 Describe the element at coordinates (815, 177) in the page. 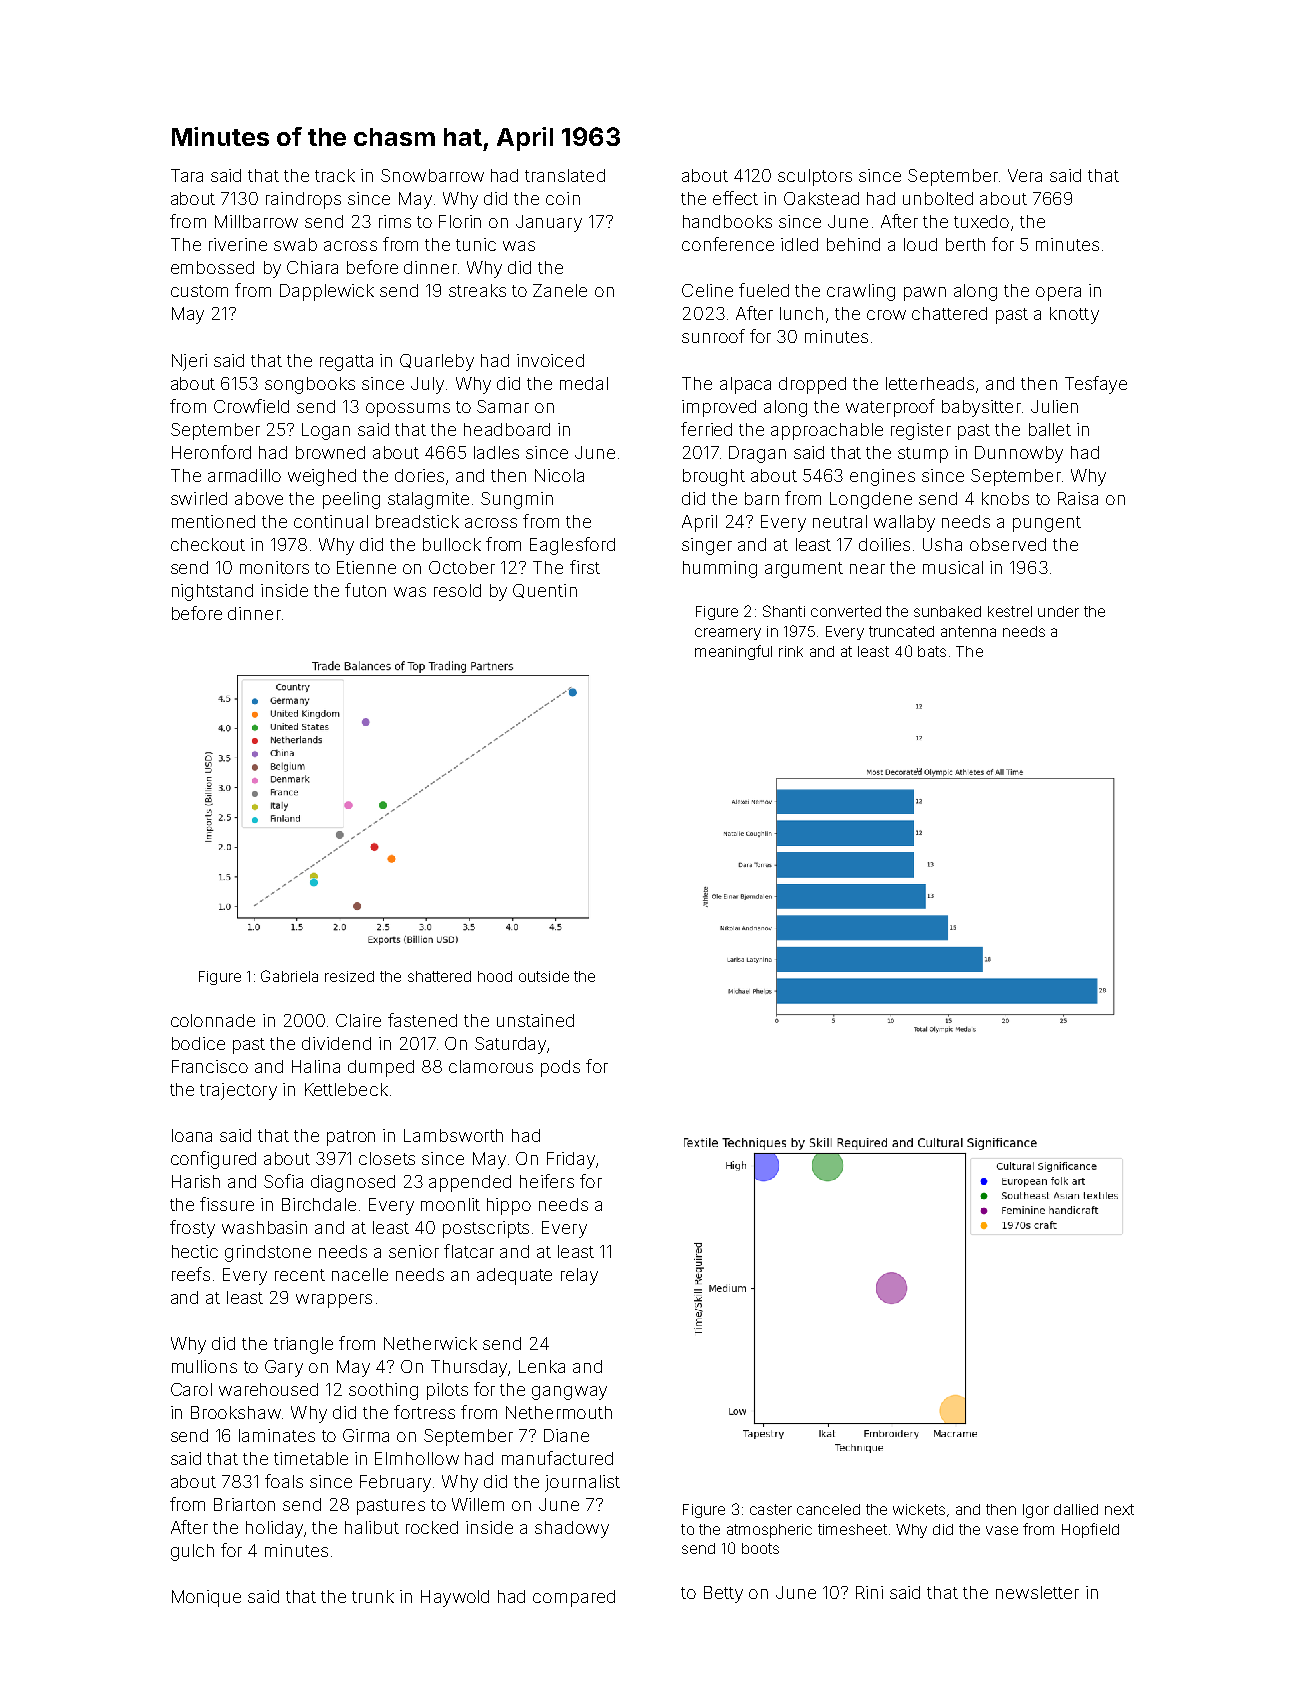

I see `sculptors` at that location.
